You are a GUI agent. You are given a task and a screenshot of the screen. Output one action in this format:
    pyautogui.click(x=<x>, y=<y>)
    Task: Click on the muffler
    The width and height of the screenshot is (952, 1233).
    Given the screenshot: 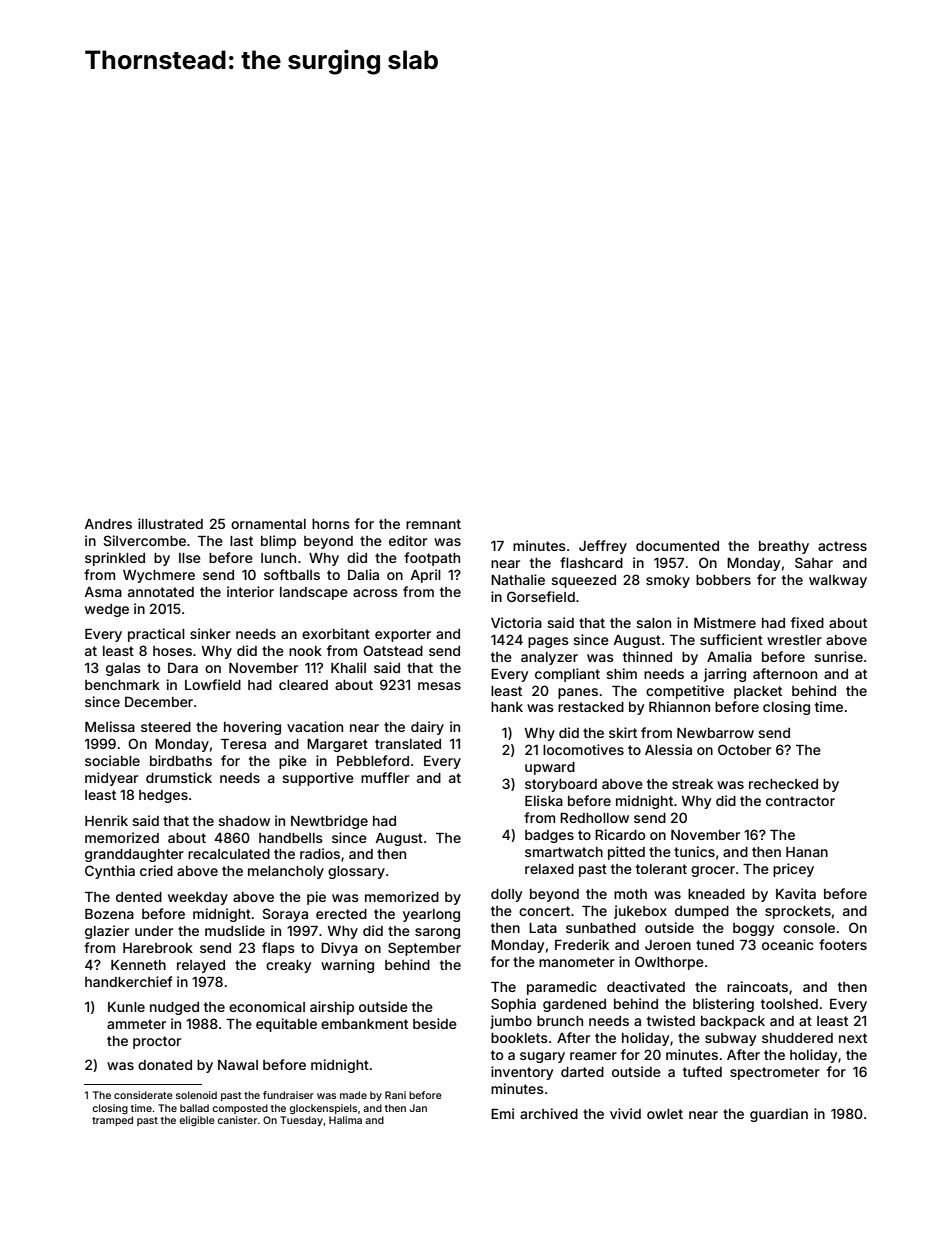 What is the action you would take?
    pyautogui.click(x=385, y=777)
